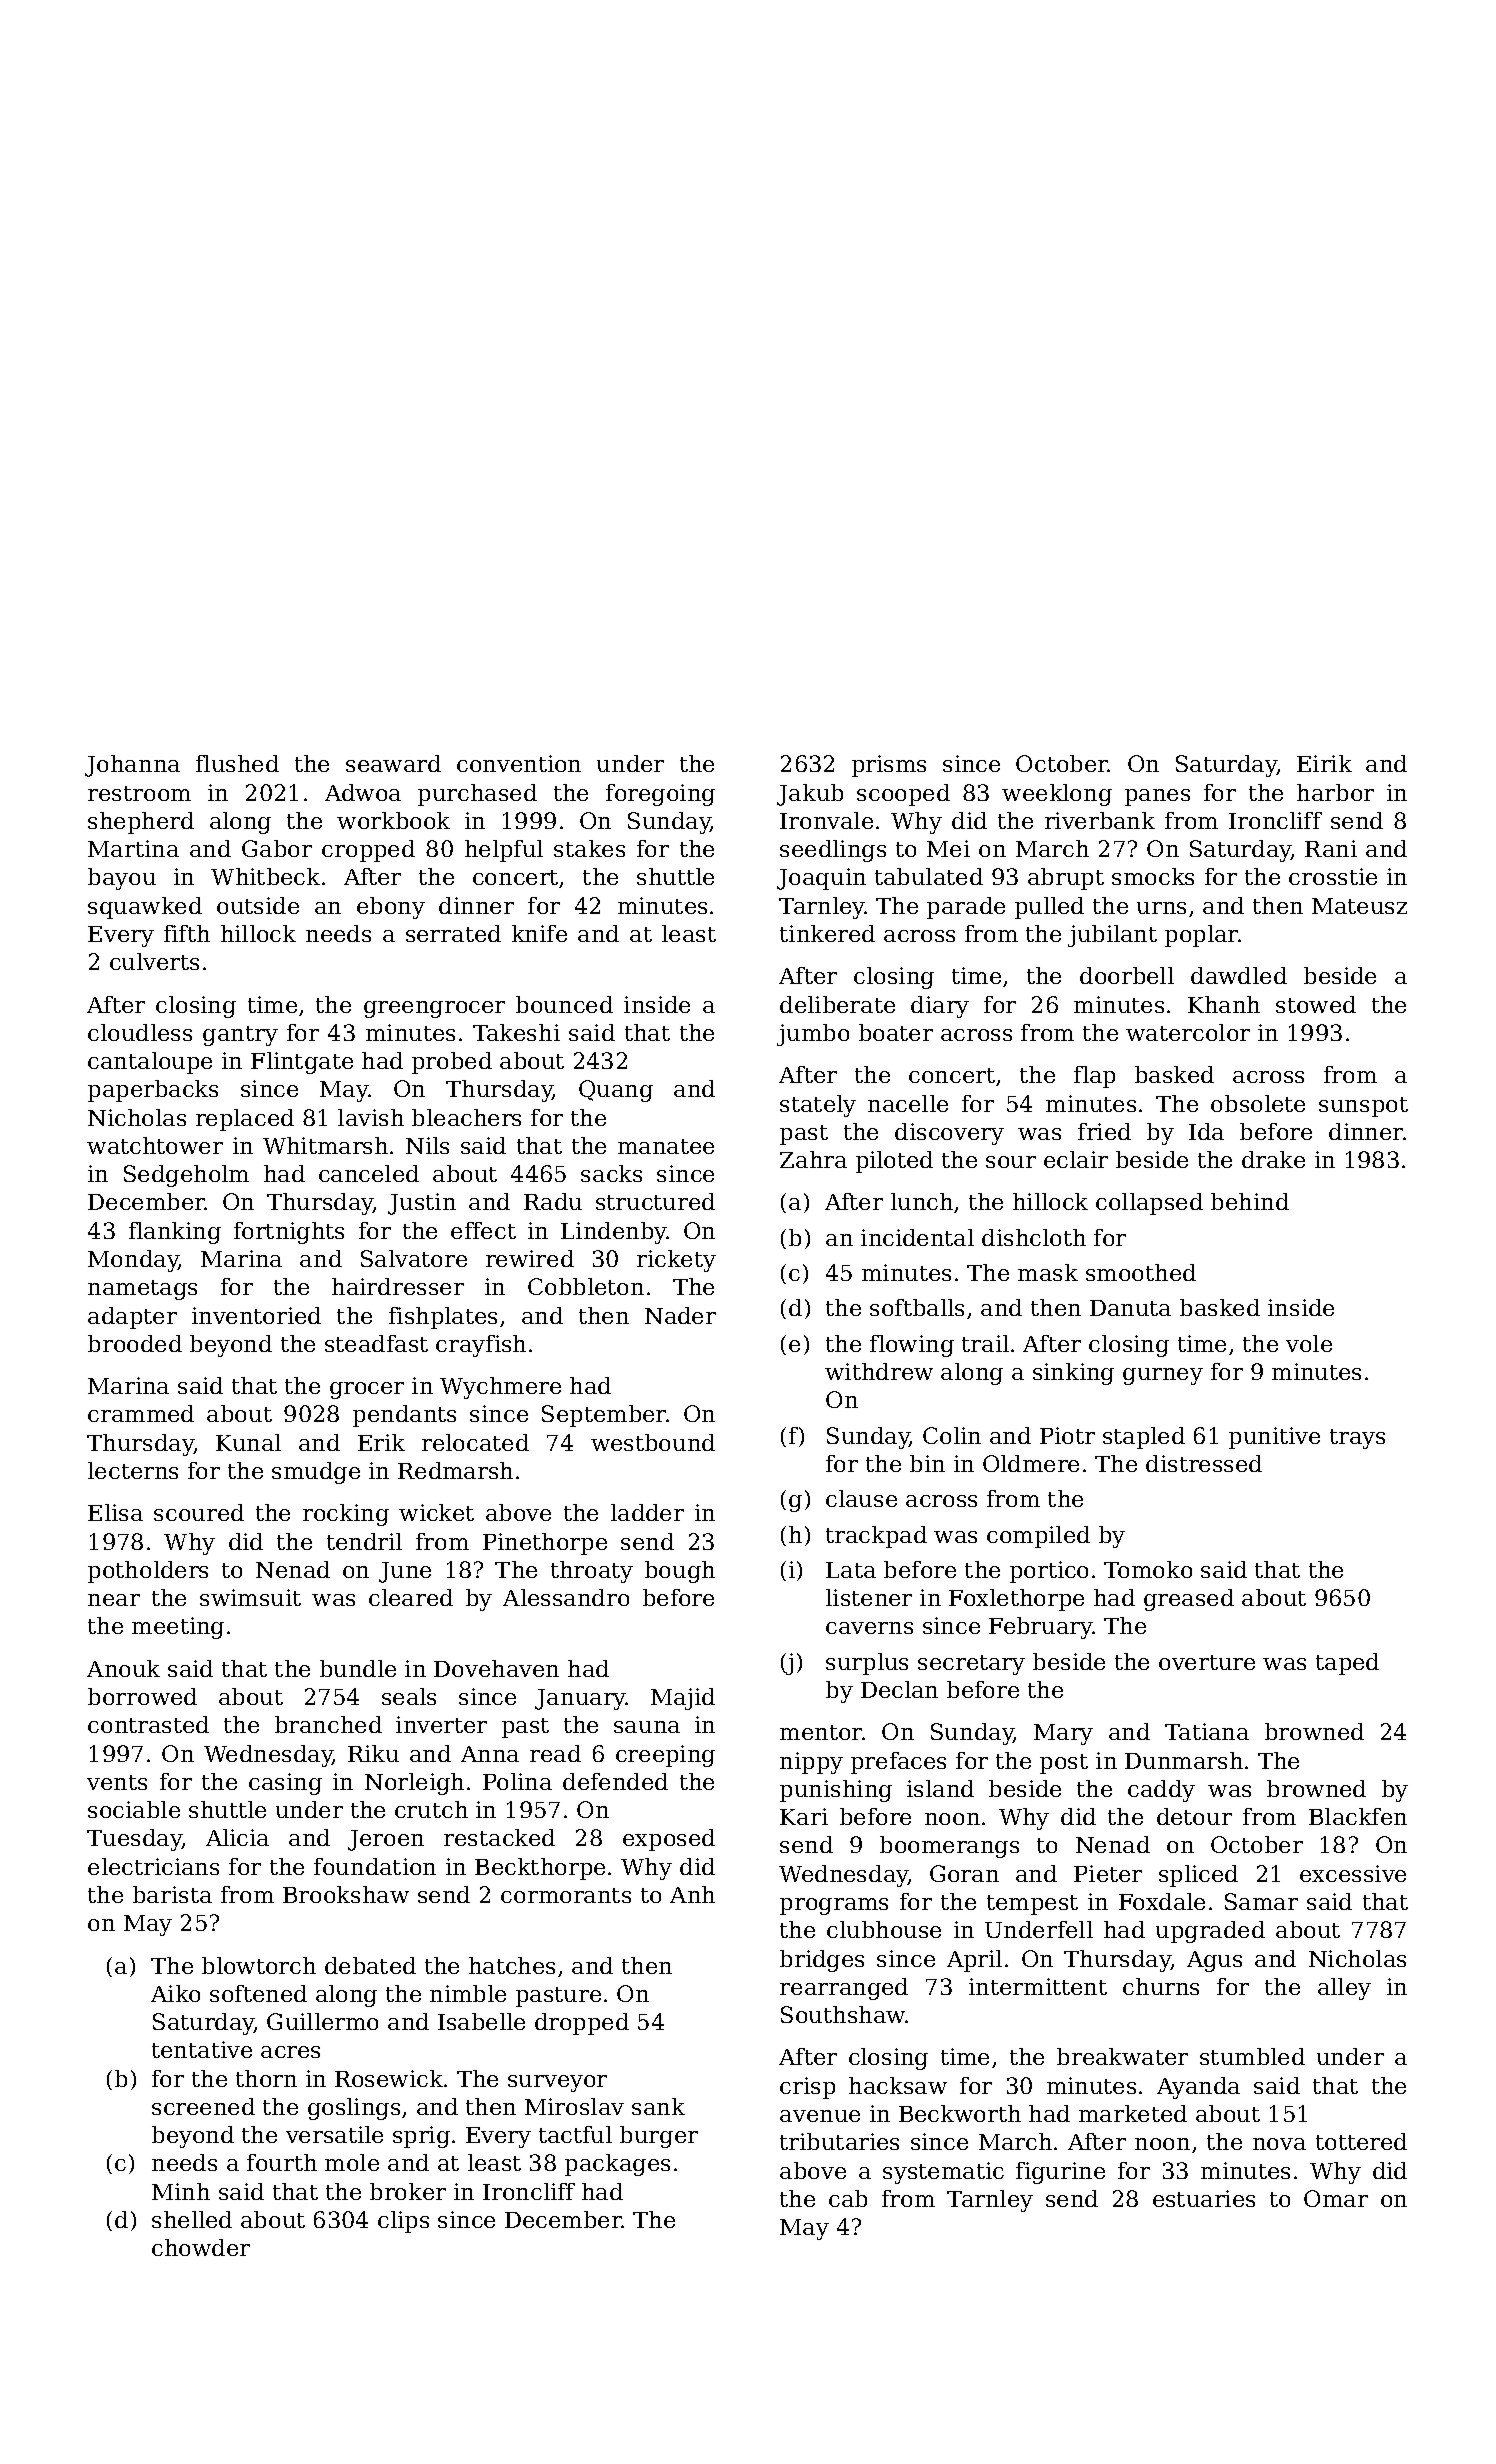  Describe the element at coordinates (248, 1442) in the screenshot. I see `Kunal` at that location.
